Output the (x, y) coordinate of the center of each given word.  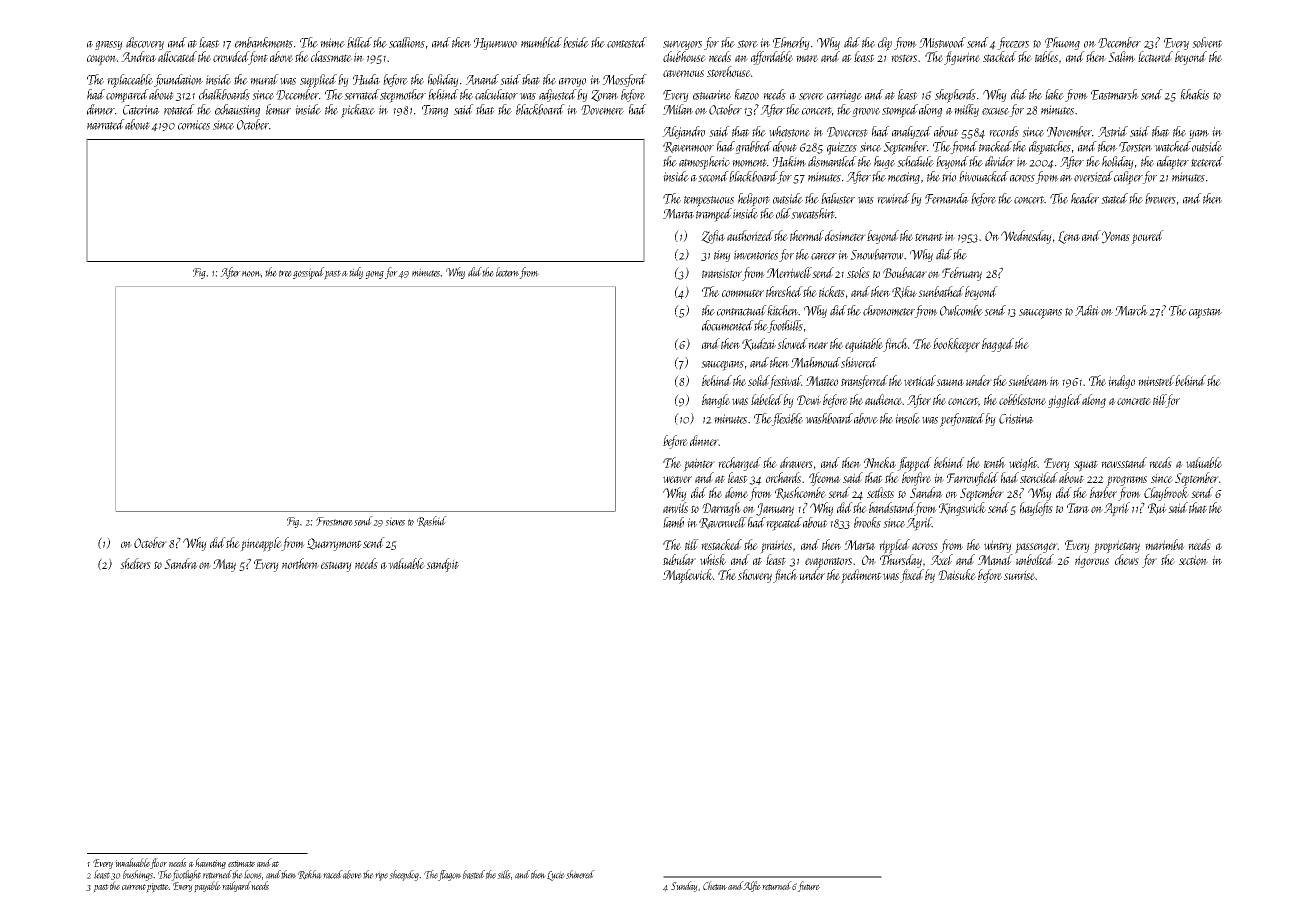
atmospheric (704, 163)
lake (1054, 94)
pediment (861, 576)
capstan (1205, 313)
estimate (241, 863)
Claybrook (1166, 494)
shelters (135, 563)
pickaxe (358, 111)
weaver (677, 479)
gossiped (309, 273)
